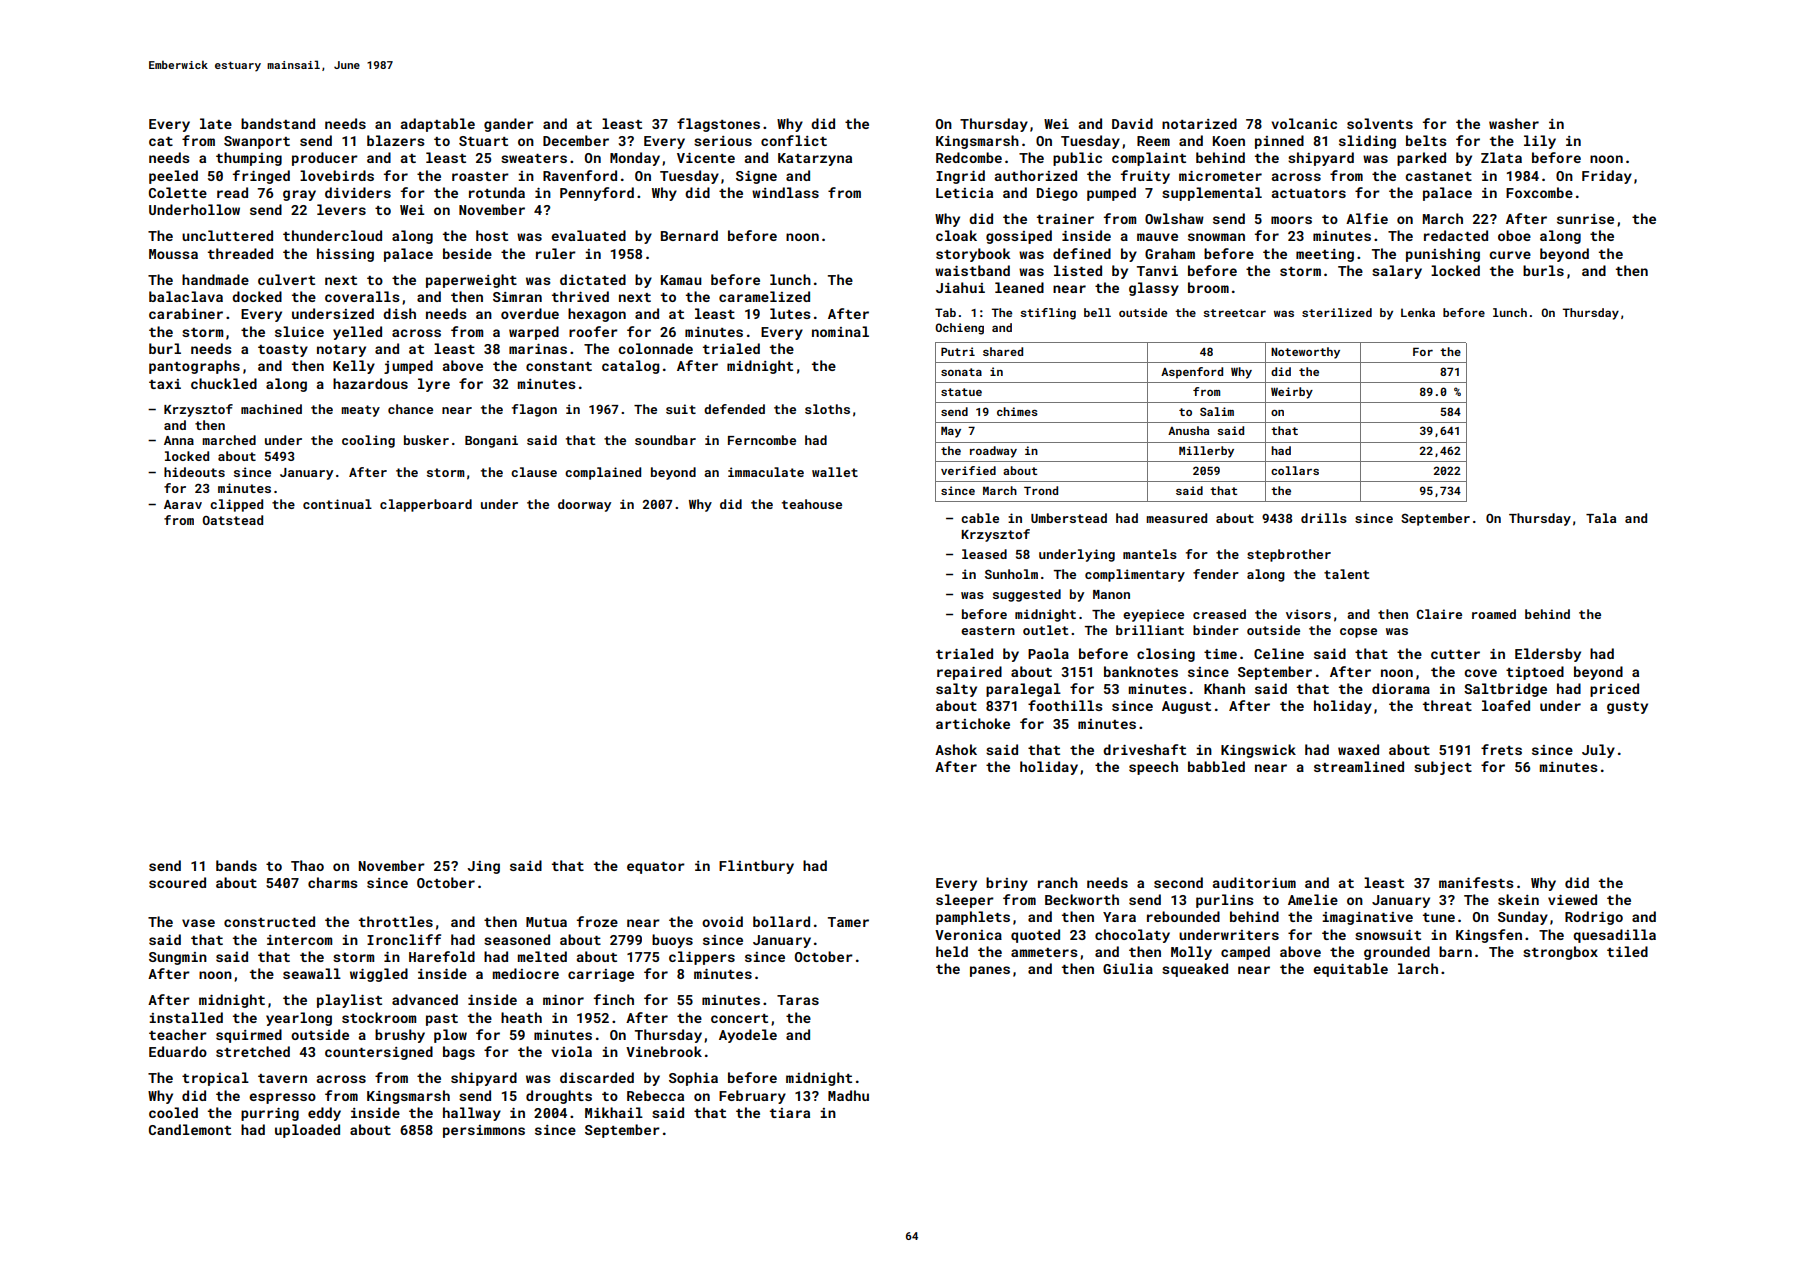  What do you see at coordinates (1501, 749) in the screenshot?
I see `frets` at bounding box center [1501, 749].
